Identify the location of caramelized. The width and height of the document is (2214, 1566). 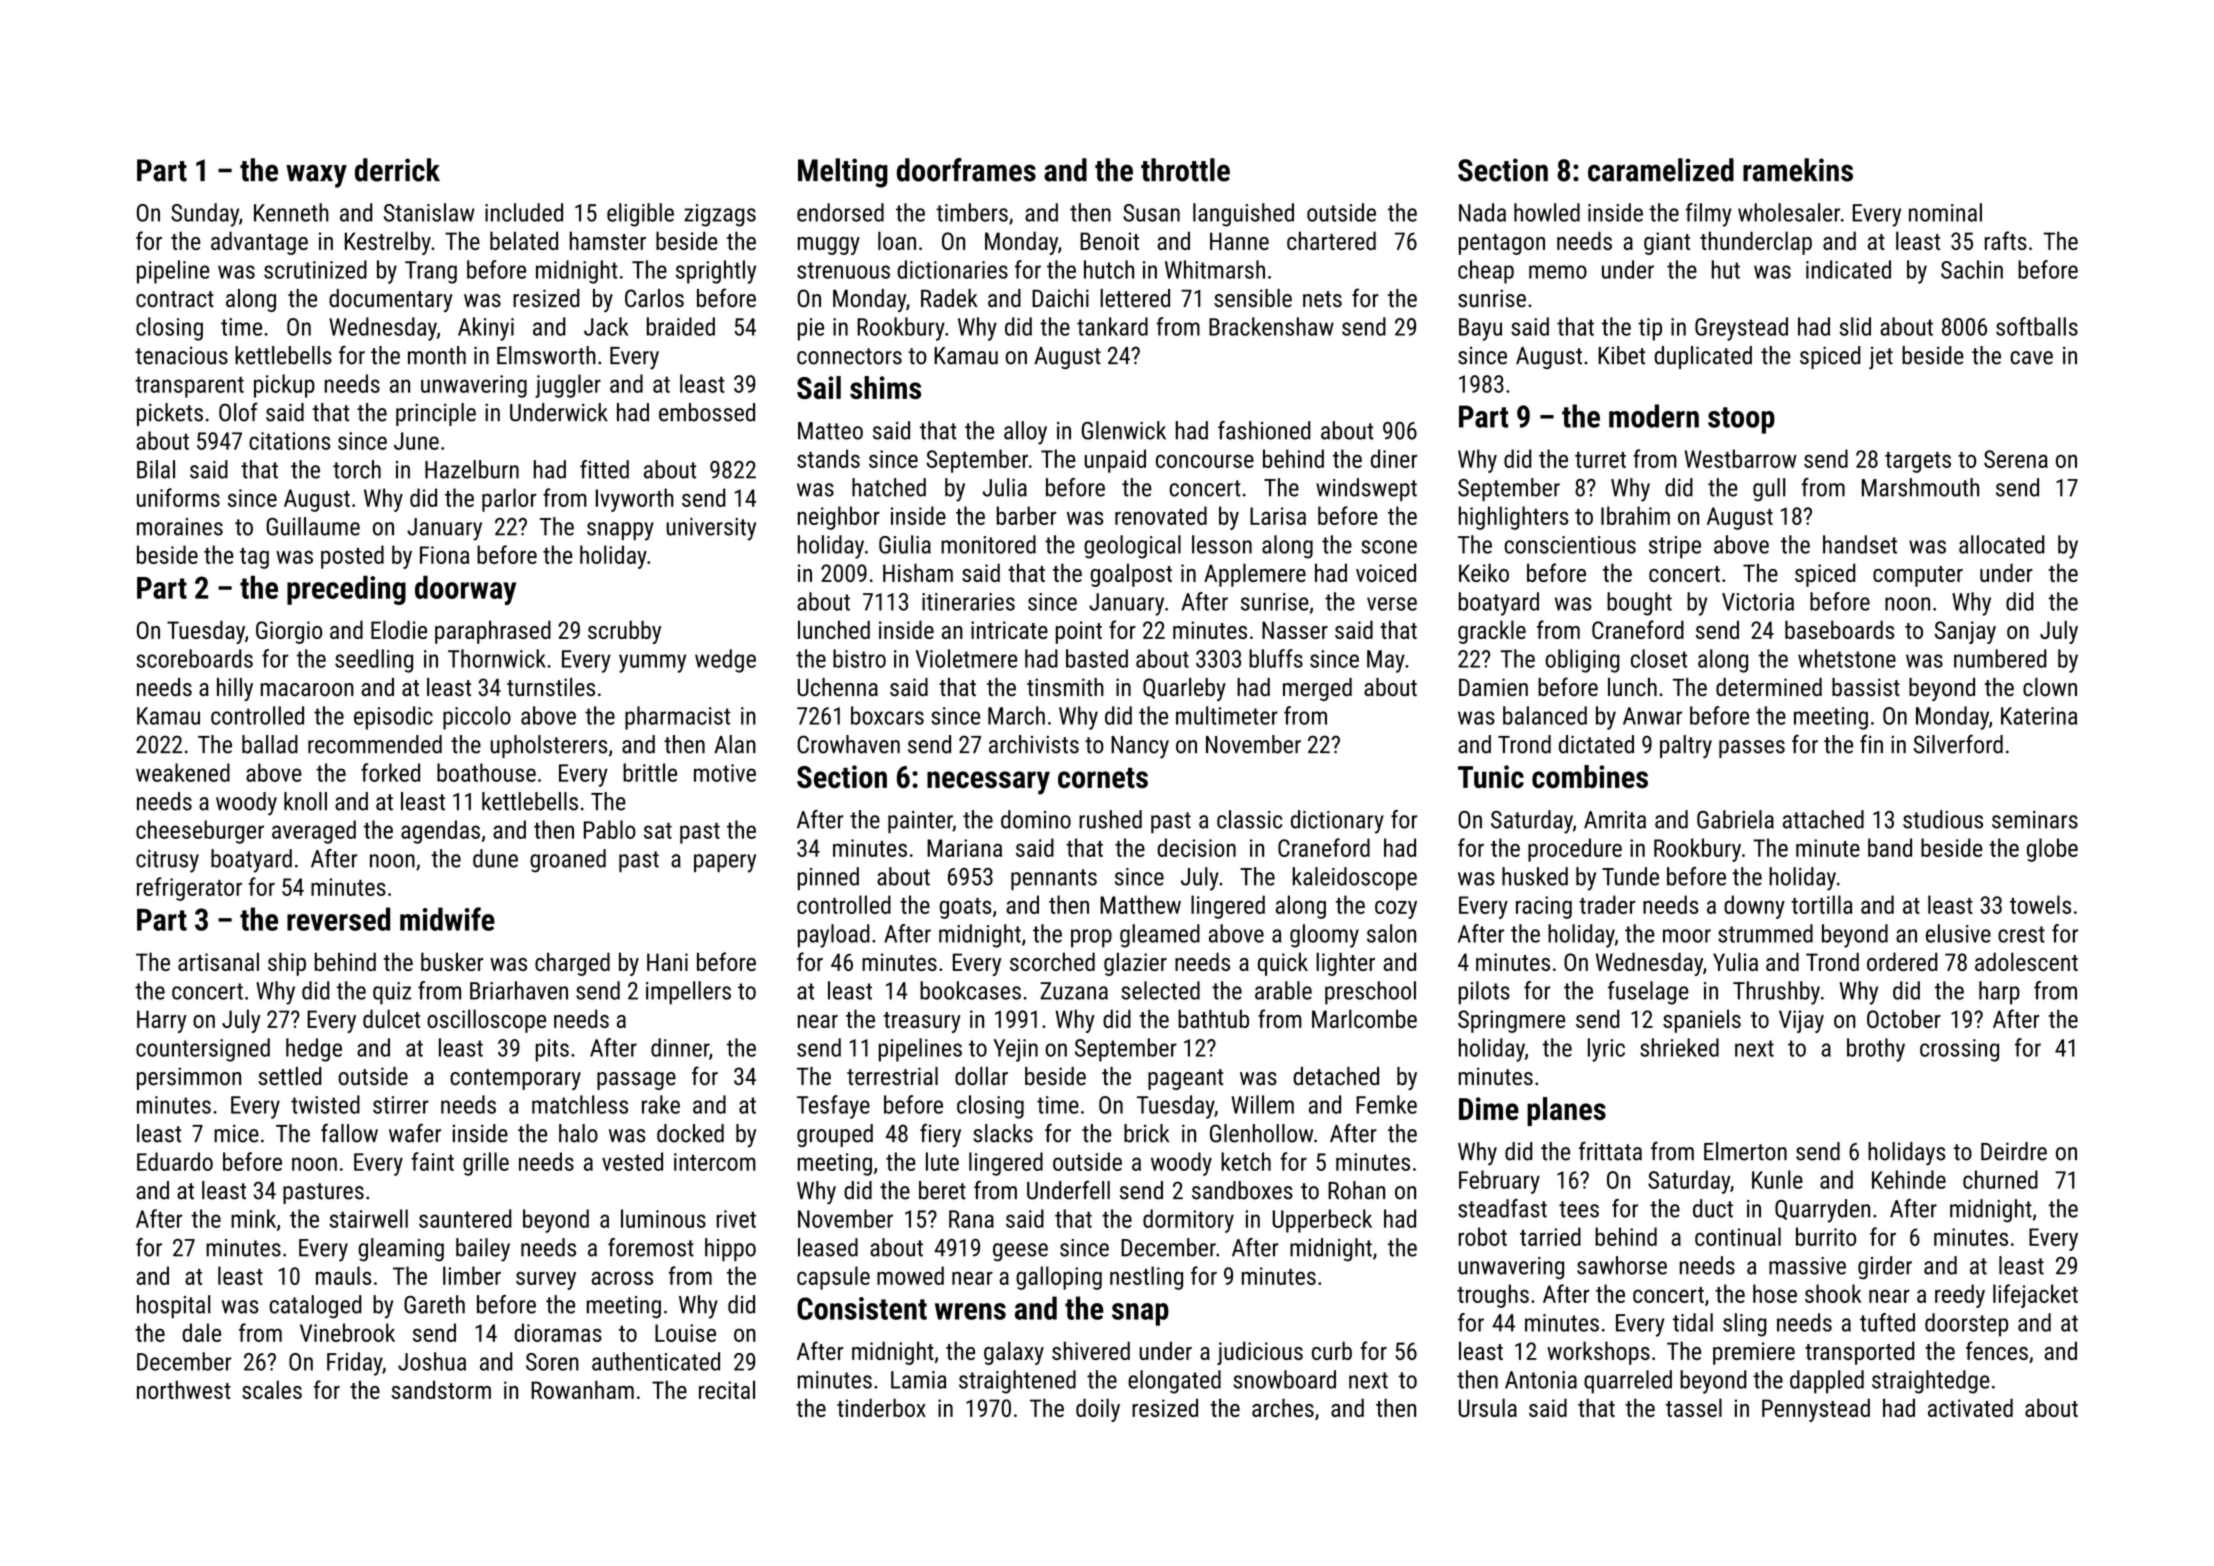
(1661, 170).
